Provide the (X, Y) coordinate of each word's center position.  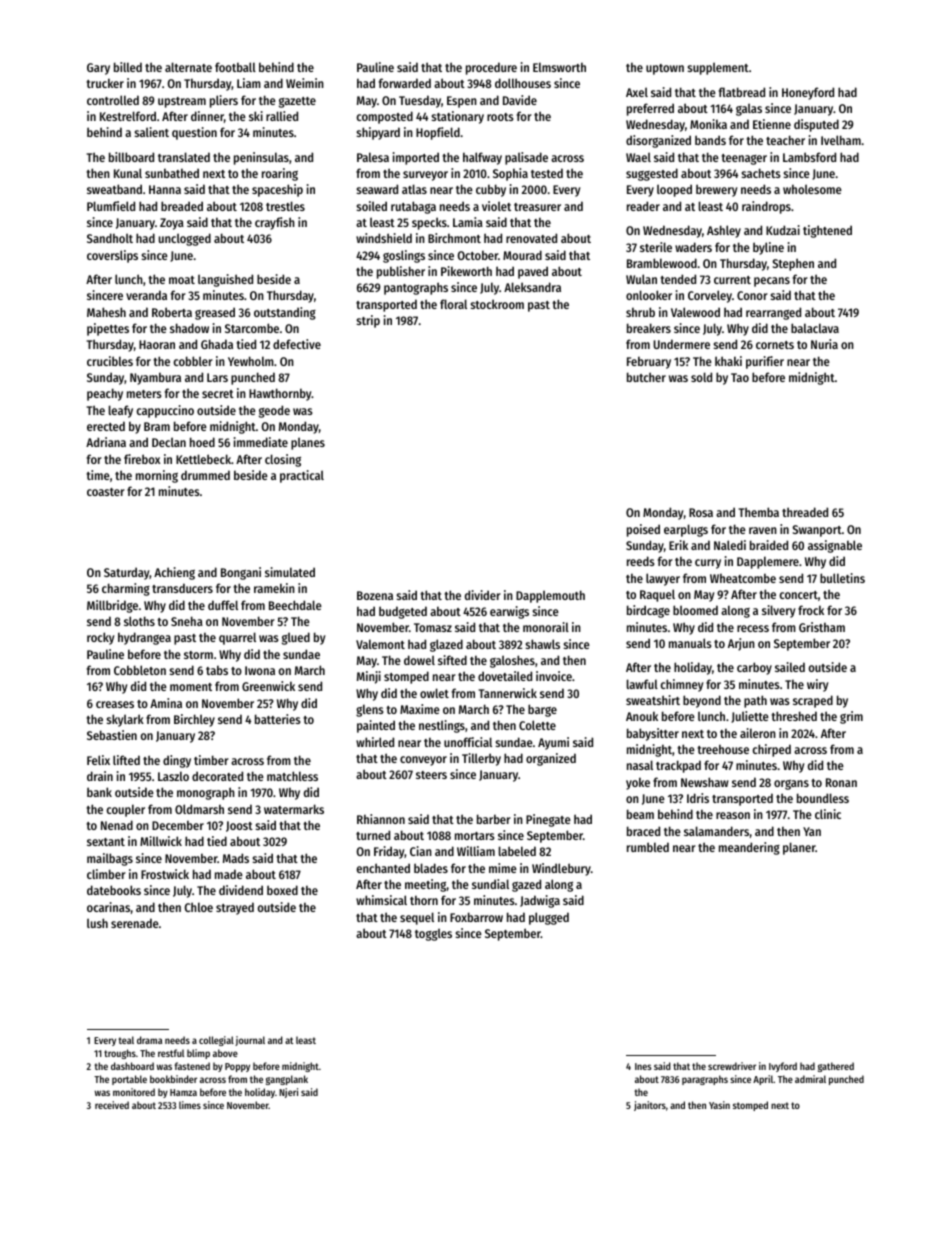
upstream (182, 102)
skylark (125, 720)
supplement (718, 68)
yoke (638, 783)
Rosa (701, 512)
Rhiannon (381, 819)
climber (106, 874)
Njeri (288, 1093)
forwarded (405, 83)
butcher (646, 377)
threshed (794, 716)
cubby (491, 190)
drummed (205, 475)
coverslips (112, 256)
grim (851, 717)
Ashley (724, 231)
